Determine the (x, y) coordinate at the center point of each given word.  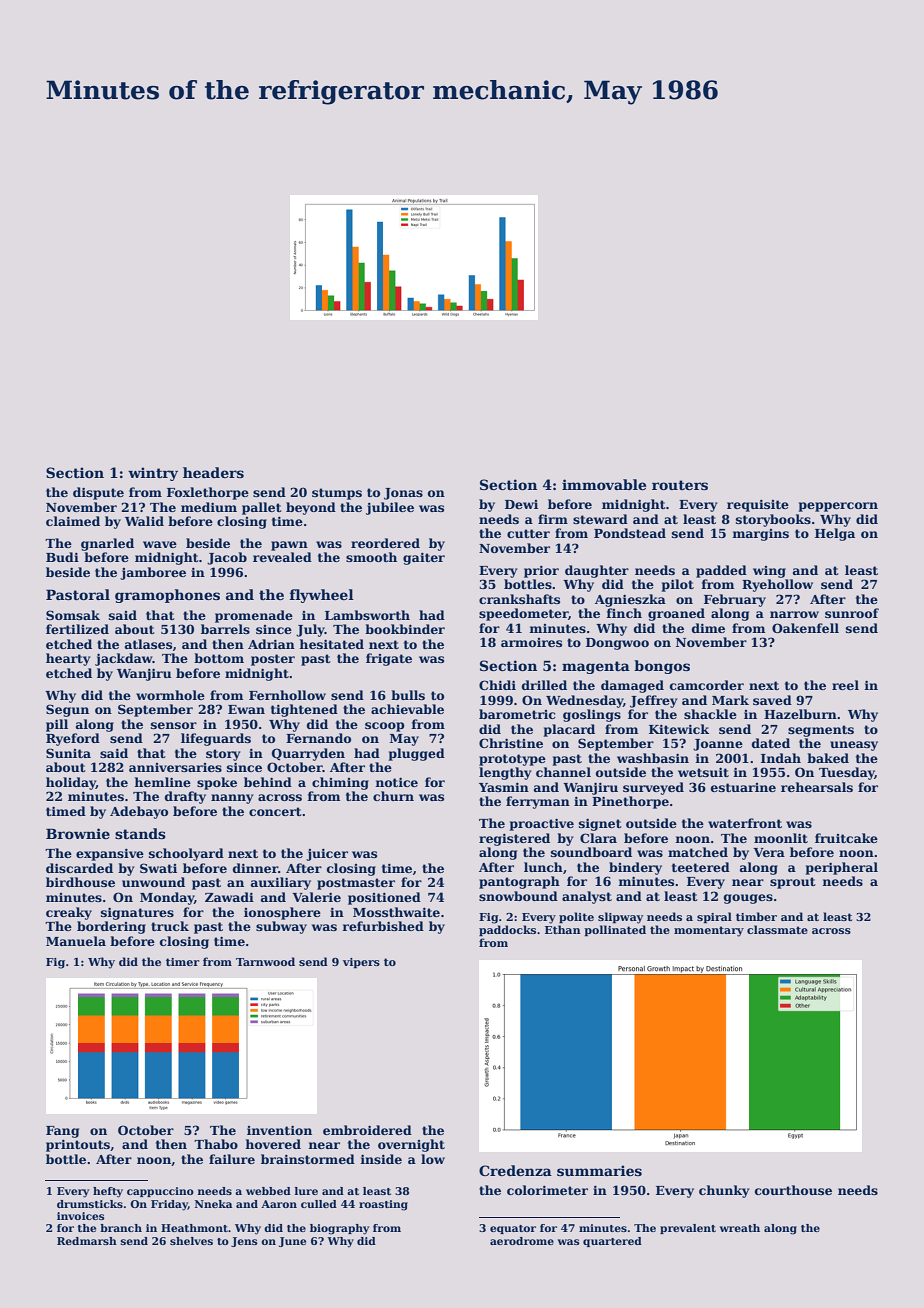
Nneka (213, 1204)
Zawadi (229, 897)
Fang (62, 1132)
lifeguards (216, 739)
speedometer (523, 614)
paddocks (507, 931)
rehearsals (817, 787)
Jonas (403, 494)
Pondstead (630, 533)
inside (381, 1159)
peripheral (842, 868)
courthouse (793, 1190)
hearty (68, 659)
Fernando (318, 738)
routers (680, 485)
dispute (98, 493)
